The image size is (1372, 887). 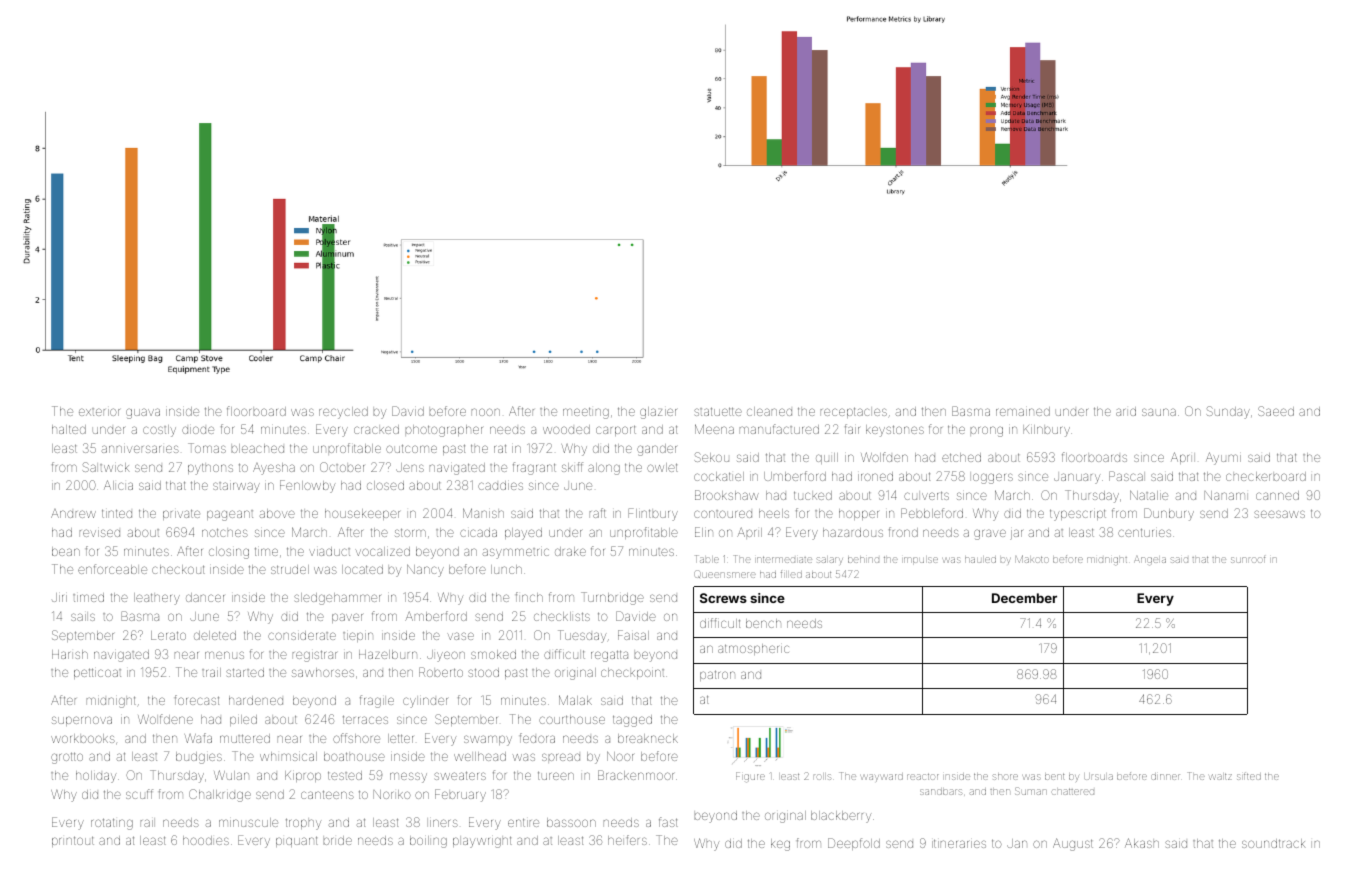 I want to click on Saeed, so click(x=1276, y=411).
